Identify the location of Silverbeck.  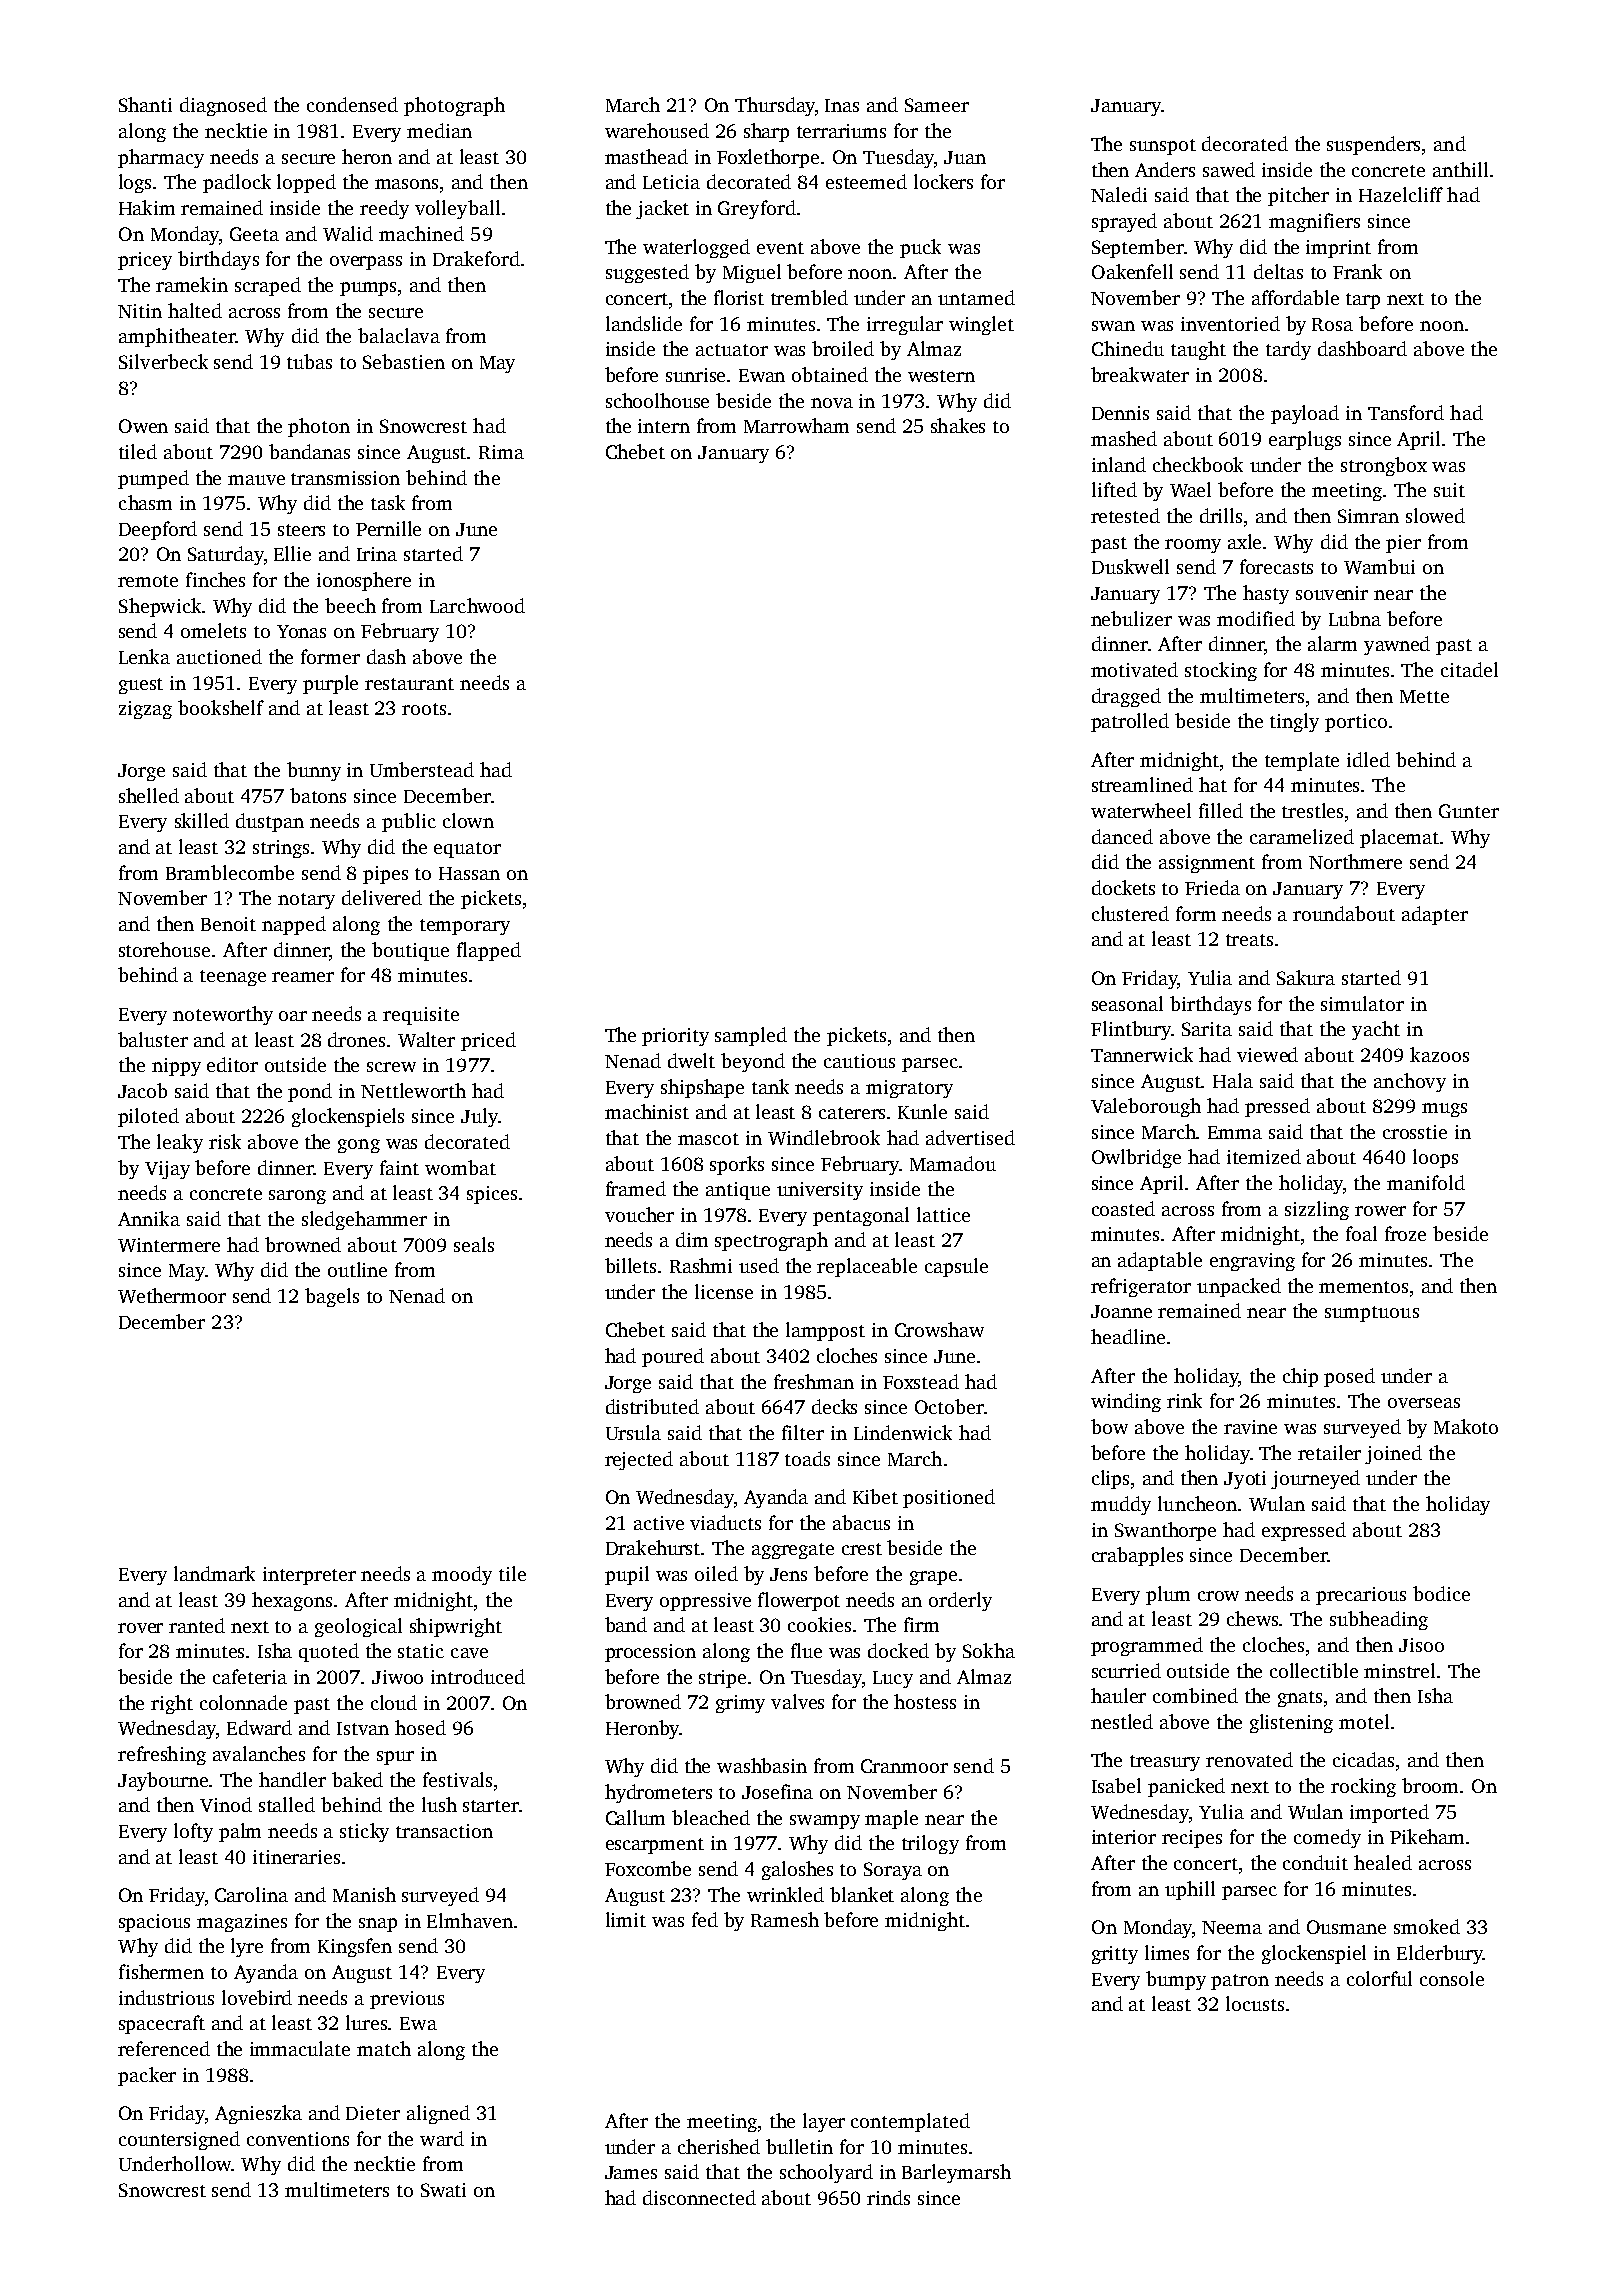
(163, 361).
